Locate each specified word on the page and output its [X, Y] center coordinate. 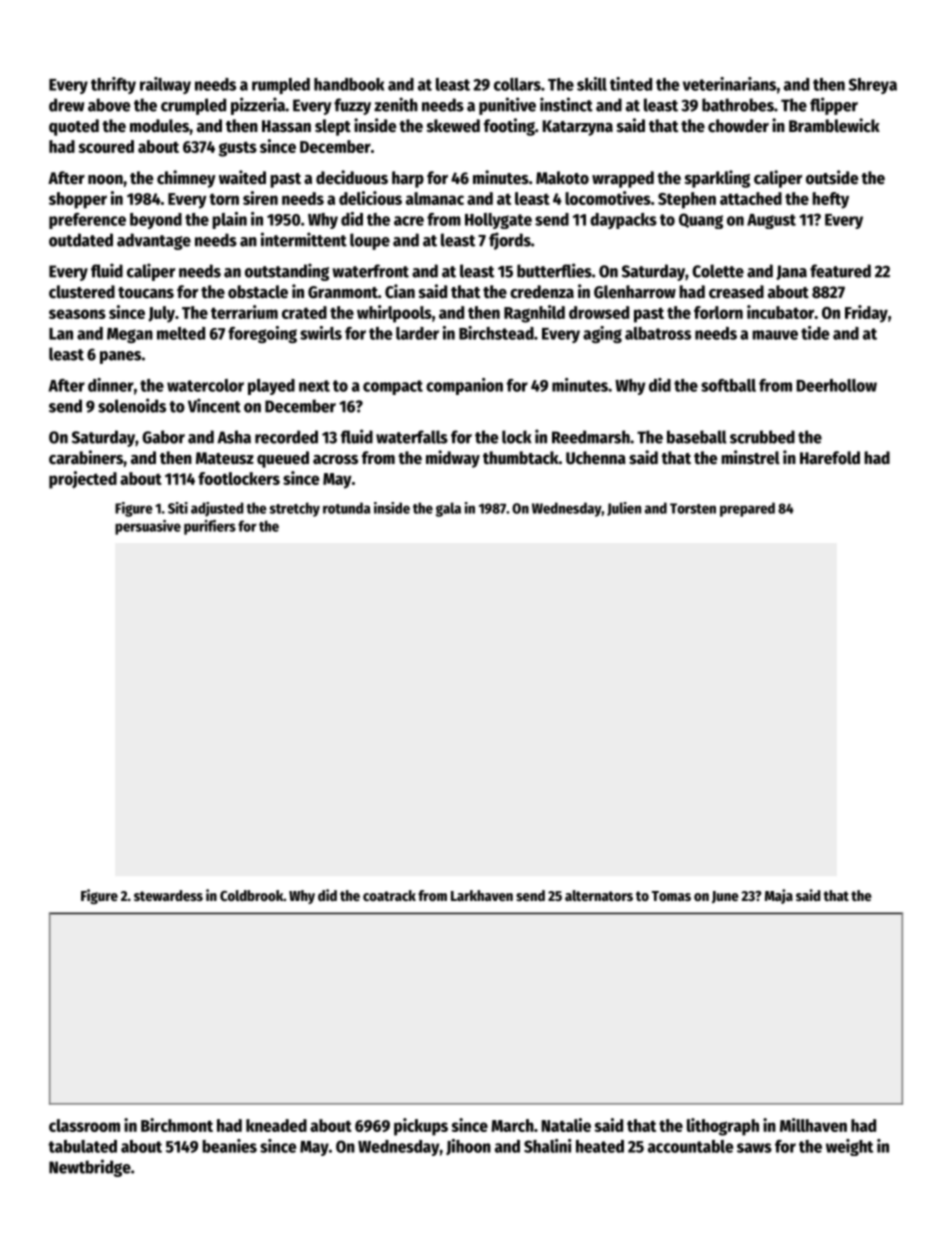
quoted [74, 127]
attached [751, 198]
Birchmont [177, 1125]
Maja [779, 896]
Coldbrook [251, 895]
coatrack [389, 895]
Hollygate [498, 221]
